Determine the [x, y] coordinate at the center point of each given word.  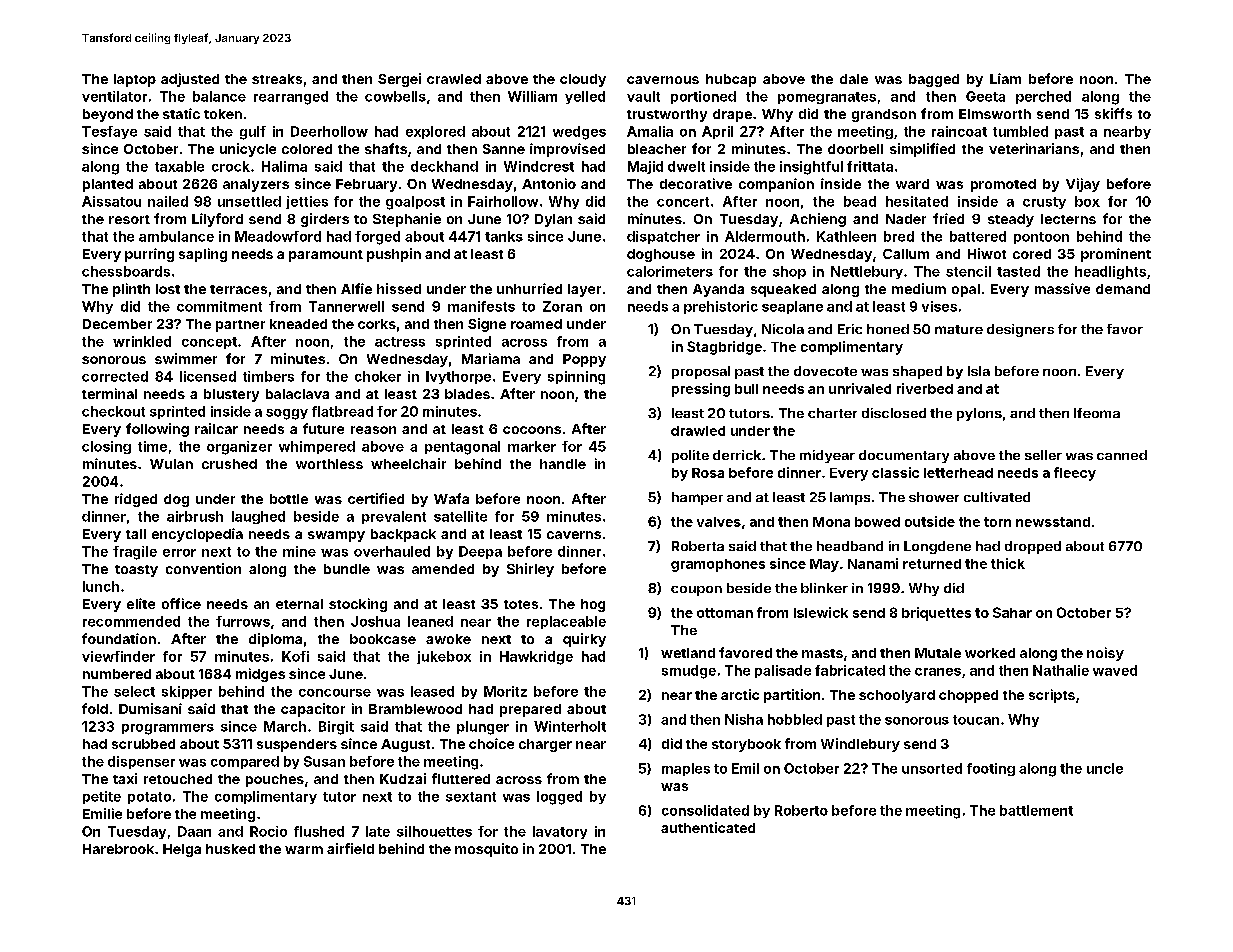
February [366, 185]
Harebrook [118, 849]
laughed [258, 517]
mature [959, 329]
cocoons [532, 430]
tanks [504, 236]
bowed [877, 522]
